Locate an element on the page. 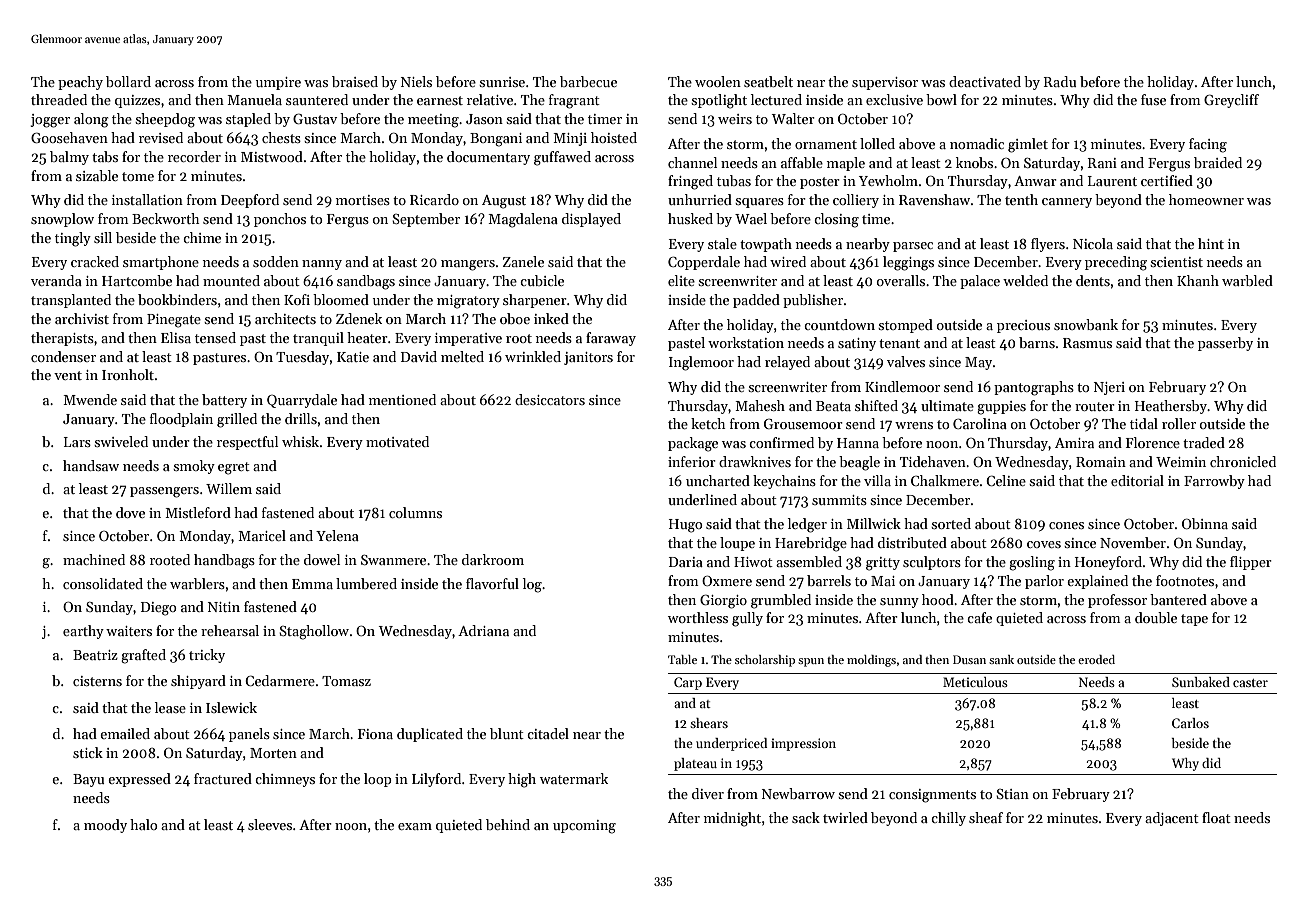 The width and height of the page is (1308, 924). November is located at coordinates (1133, 542).
